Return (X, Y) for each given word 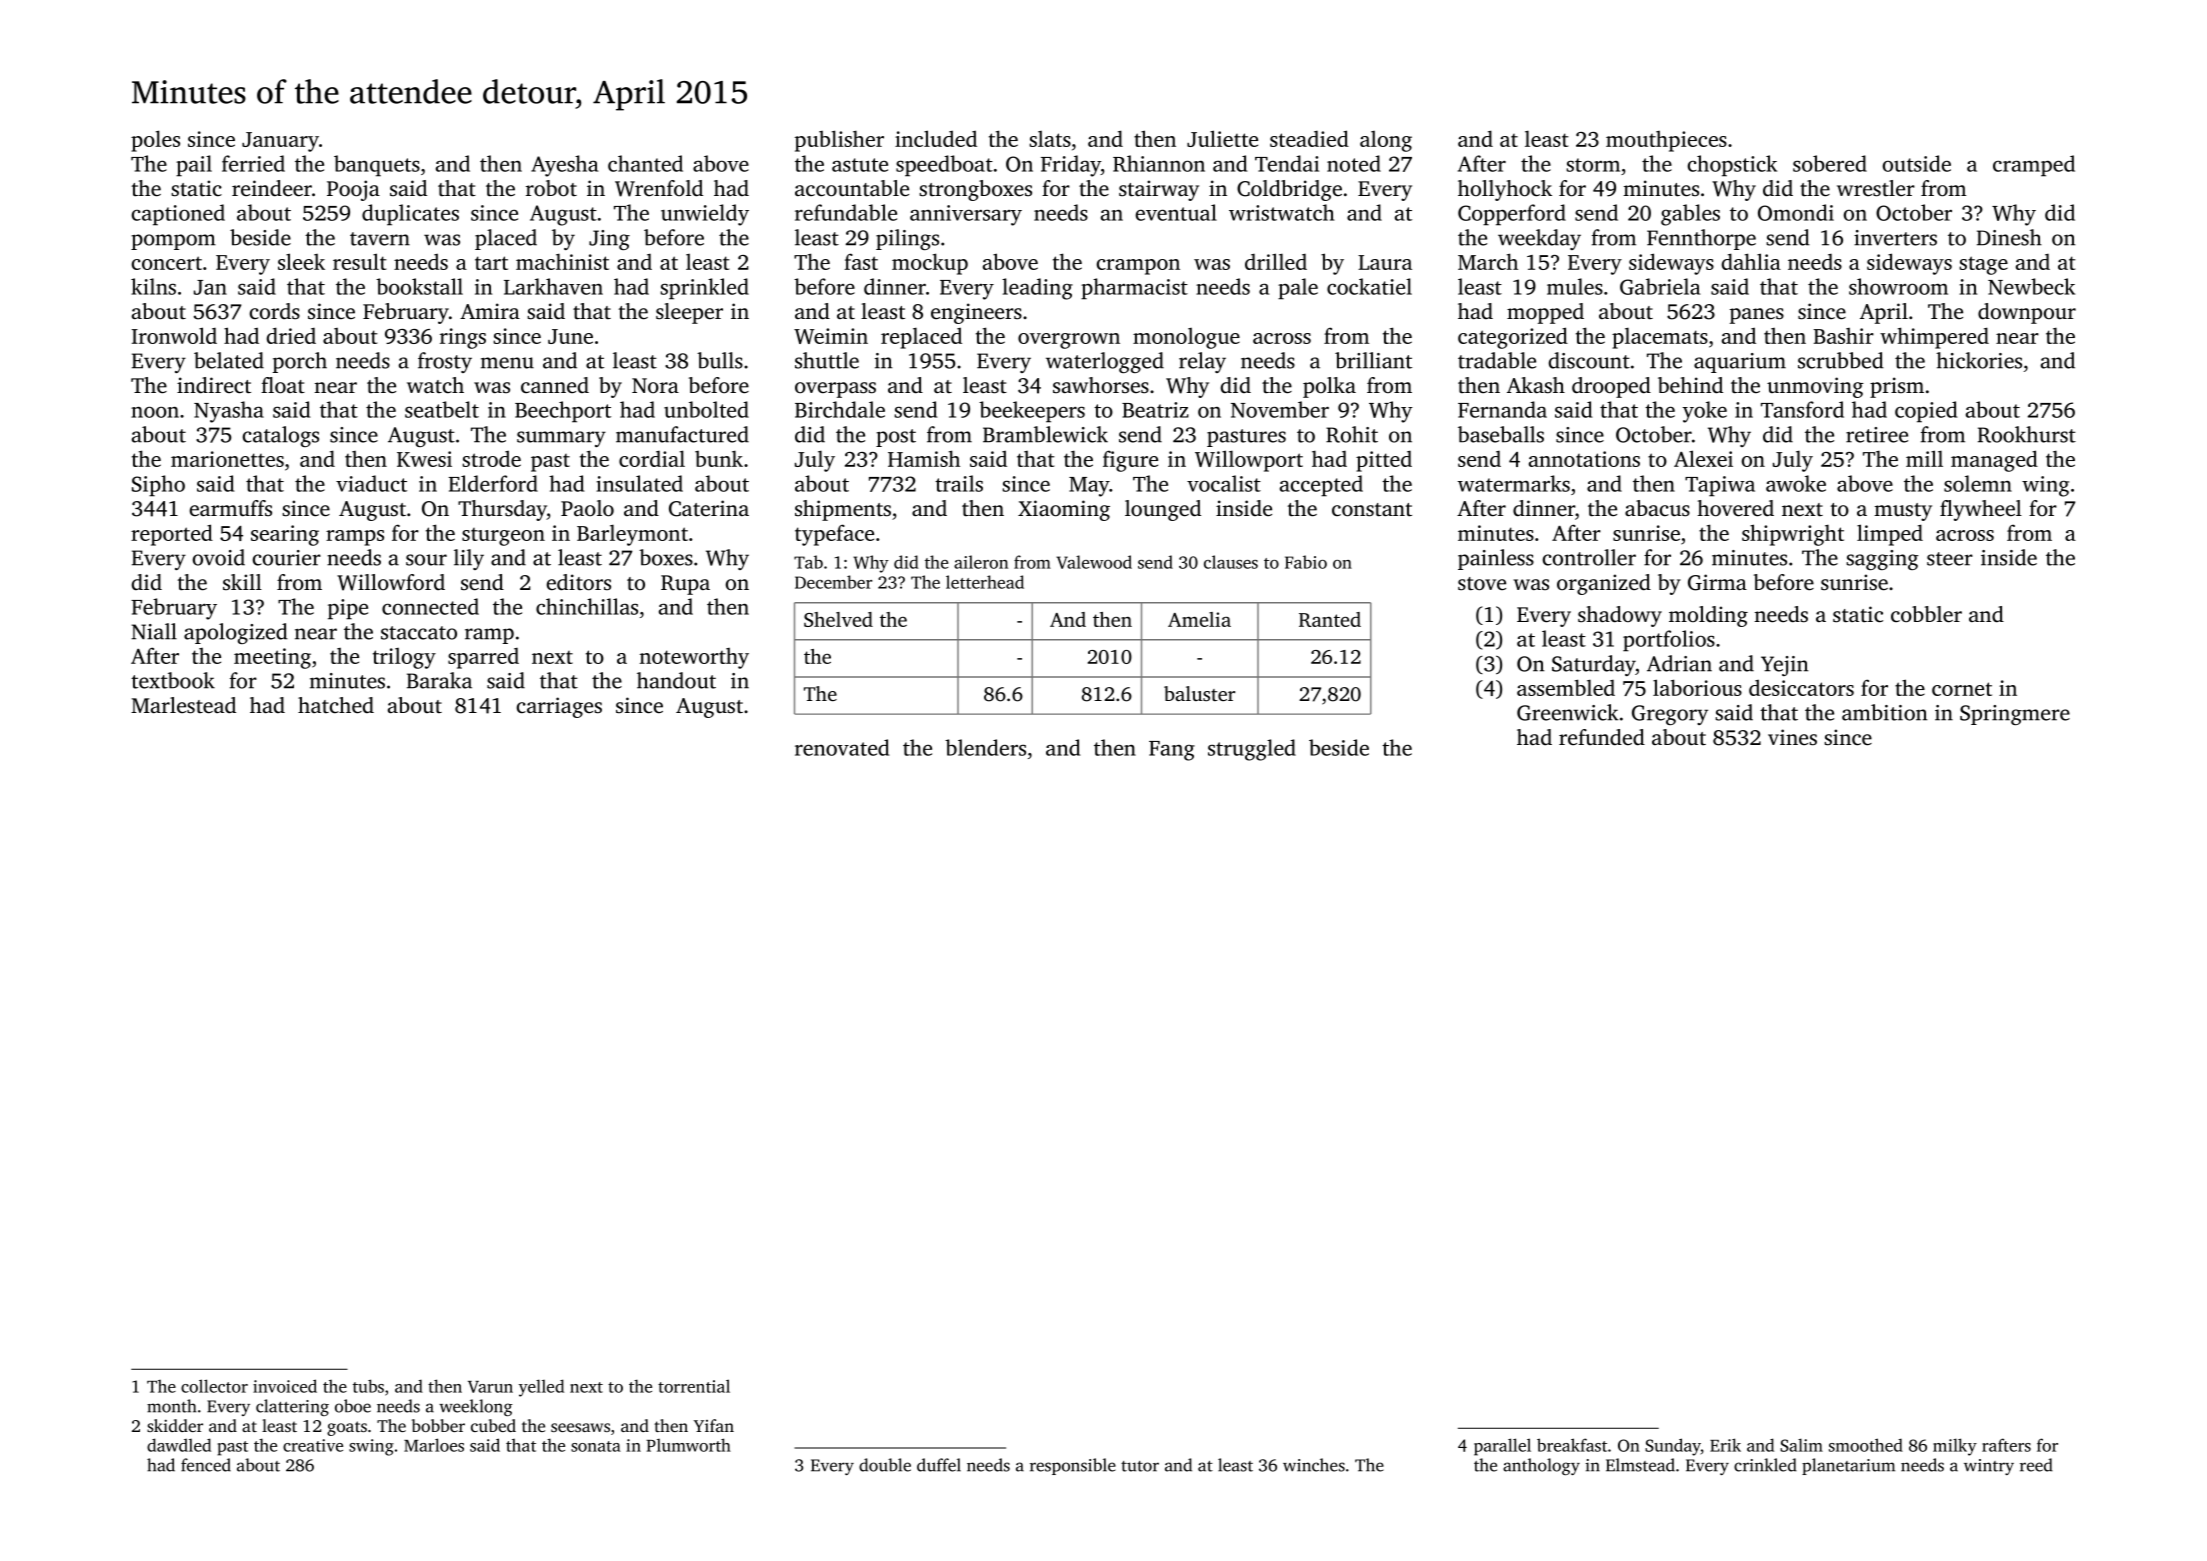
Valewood (1094, 562)
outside (1917, 163)
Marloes (434, 1445)
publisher (839, 141)
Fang (1172, 751)
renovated (842, 747)
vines (1792, 737)
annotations (1584, 459)
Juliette (1222, 138)
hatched (336, 705)
